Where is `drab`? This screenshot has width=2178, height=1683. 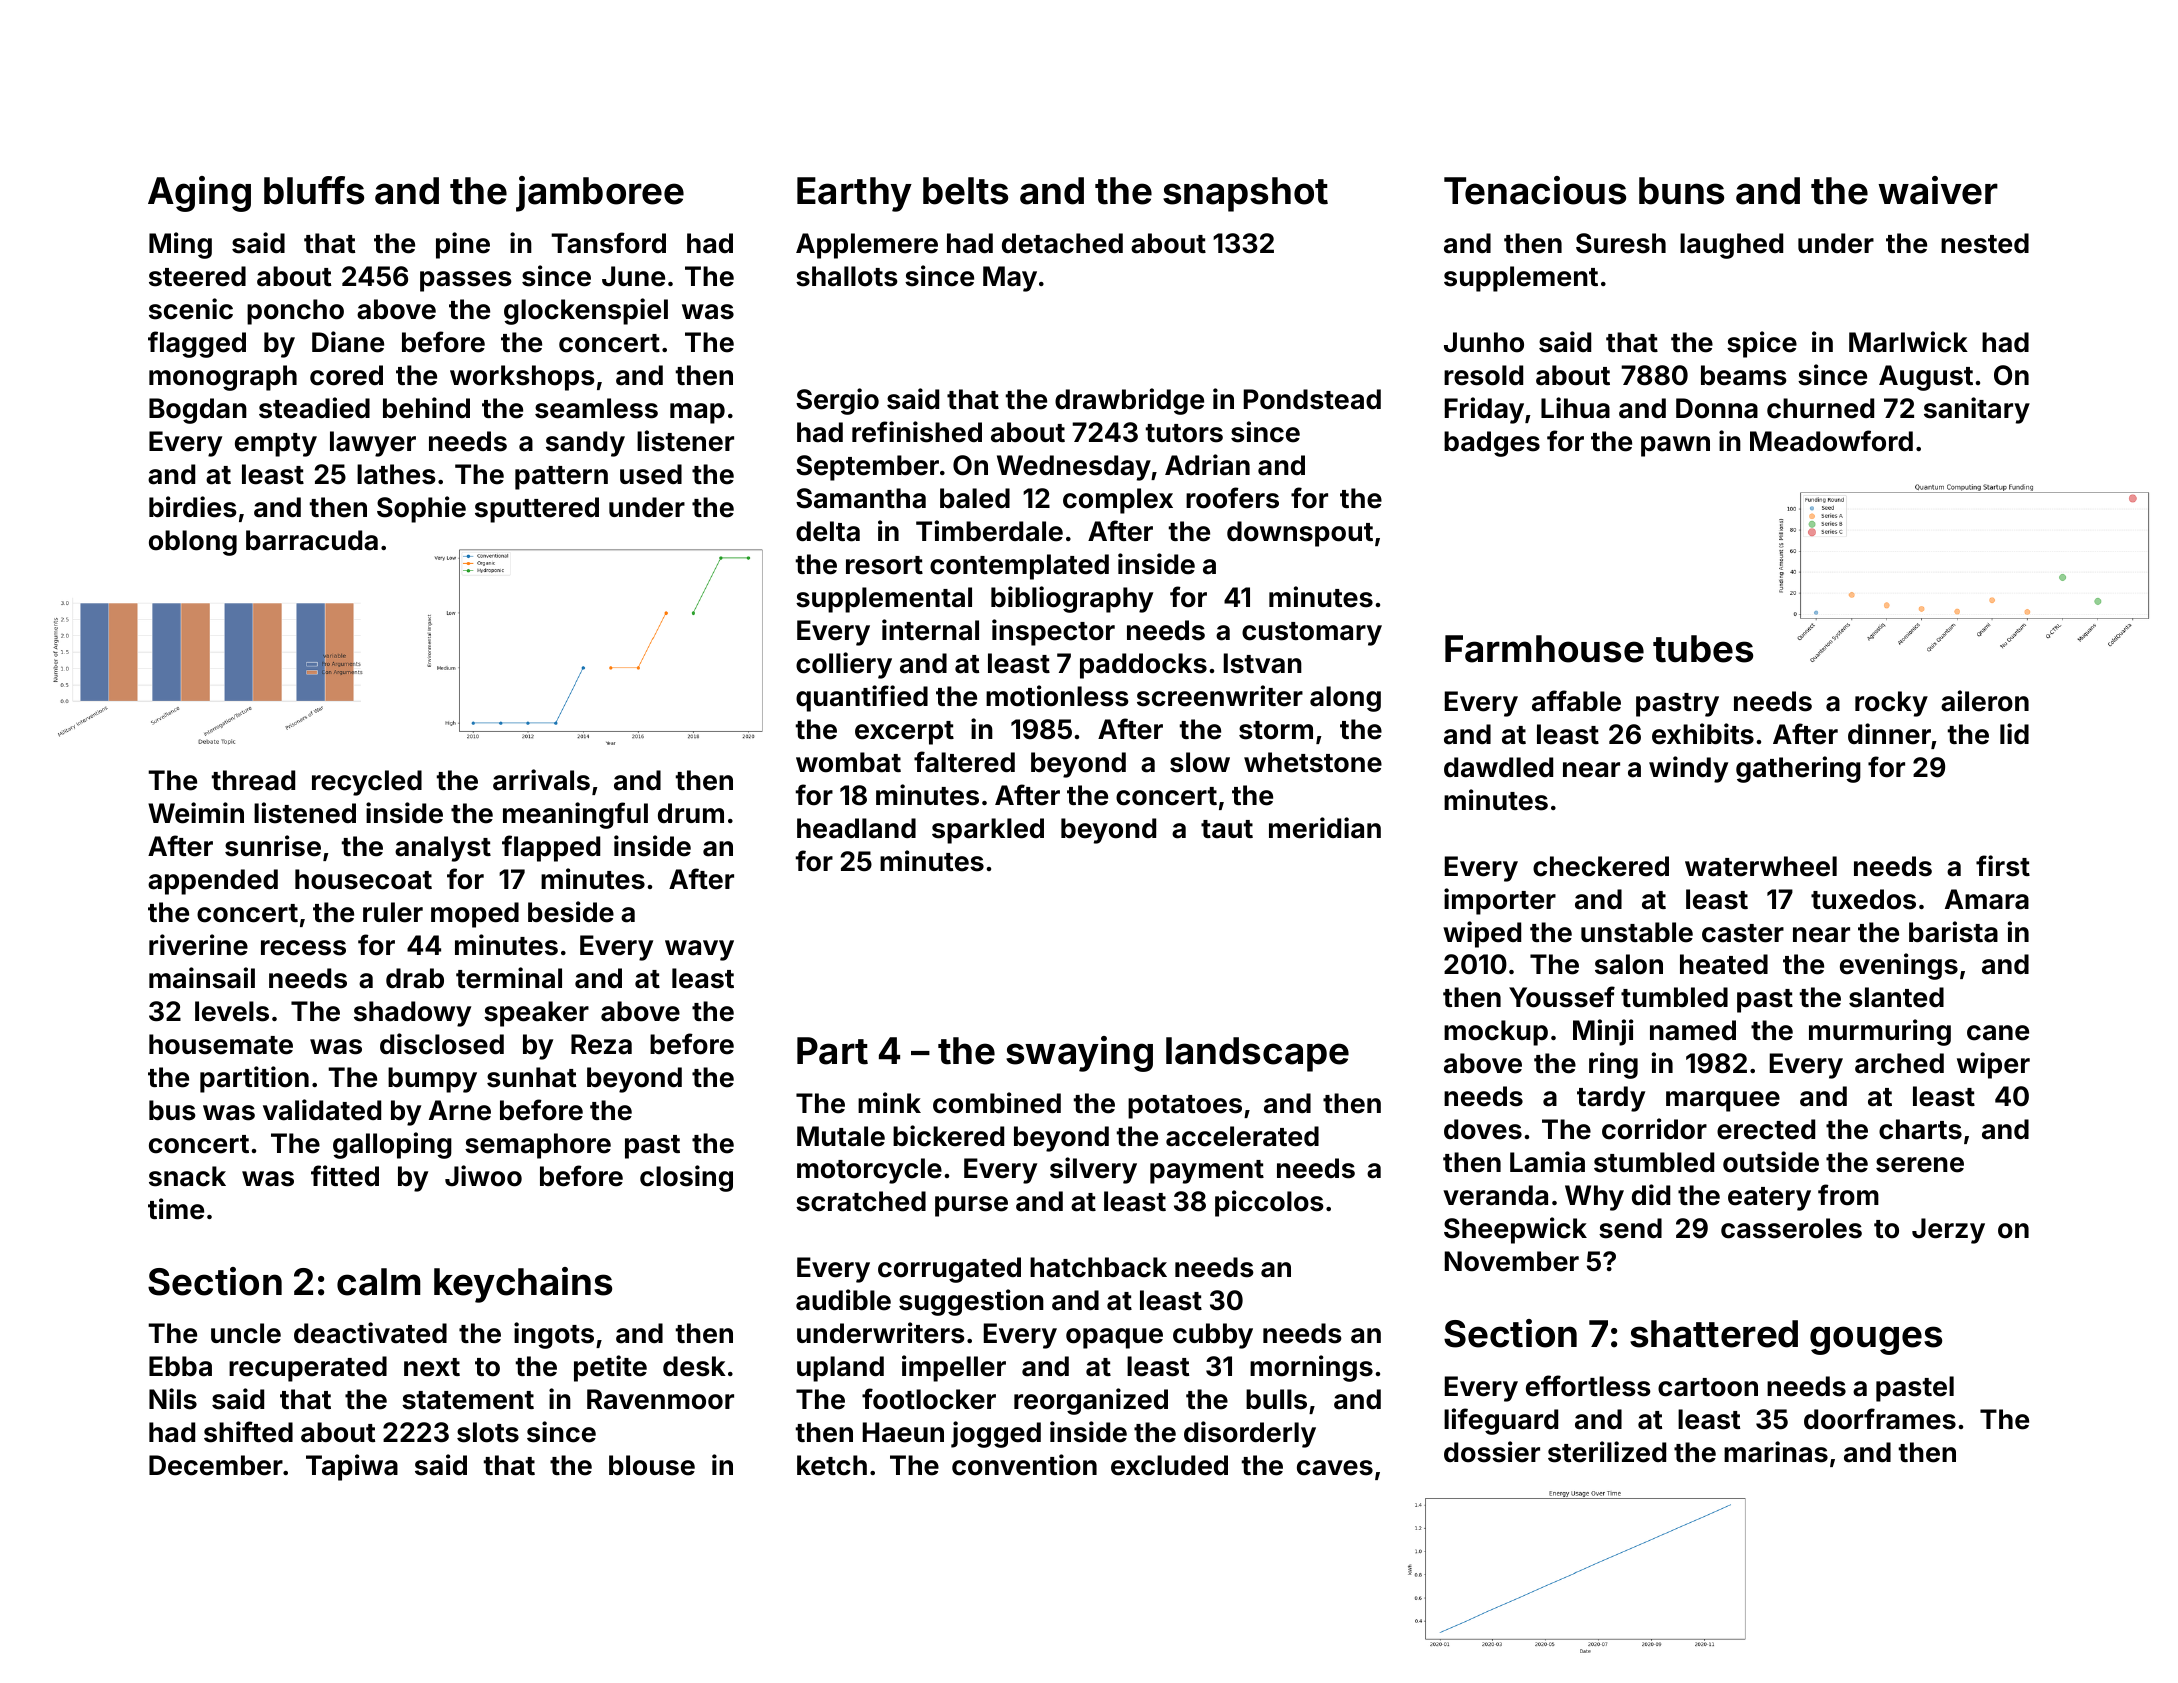 drab is located at coordinates (415, 978).
